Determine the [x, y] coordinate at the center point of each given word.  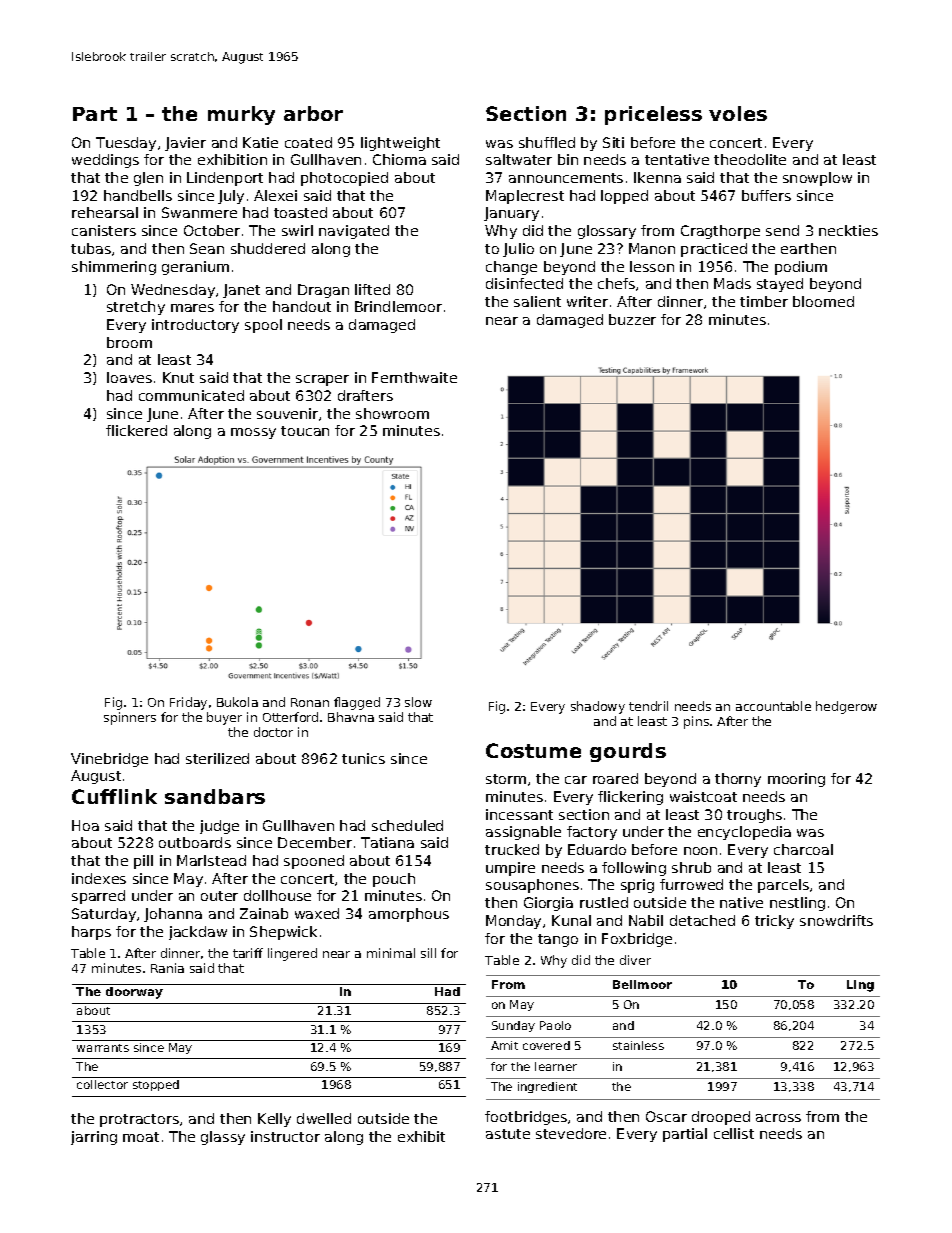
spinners [130, 718]
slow [418, 702]
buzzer [632, 319]
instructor [285, 1136]
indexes [99, 878]
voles [738, 113]
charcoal [803, 849]
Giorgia [548, 904]
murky [241, 115]
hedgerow [846, 707]
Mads [732, 283]
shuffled [547, 142]
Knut [178, 377]
